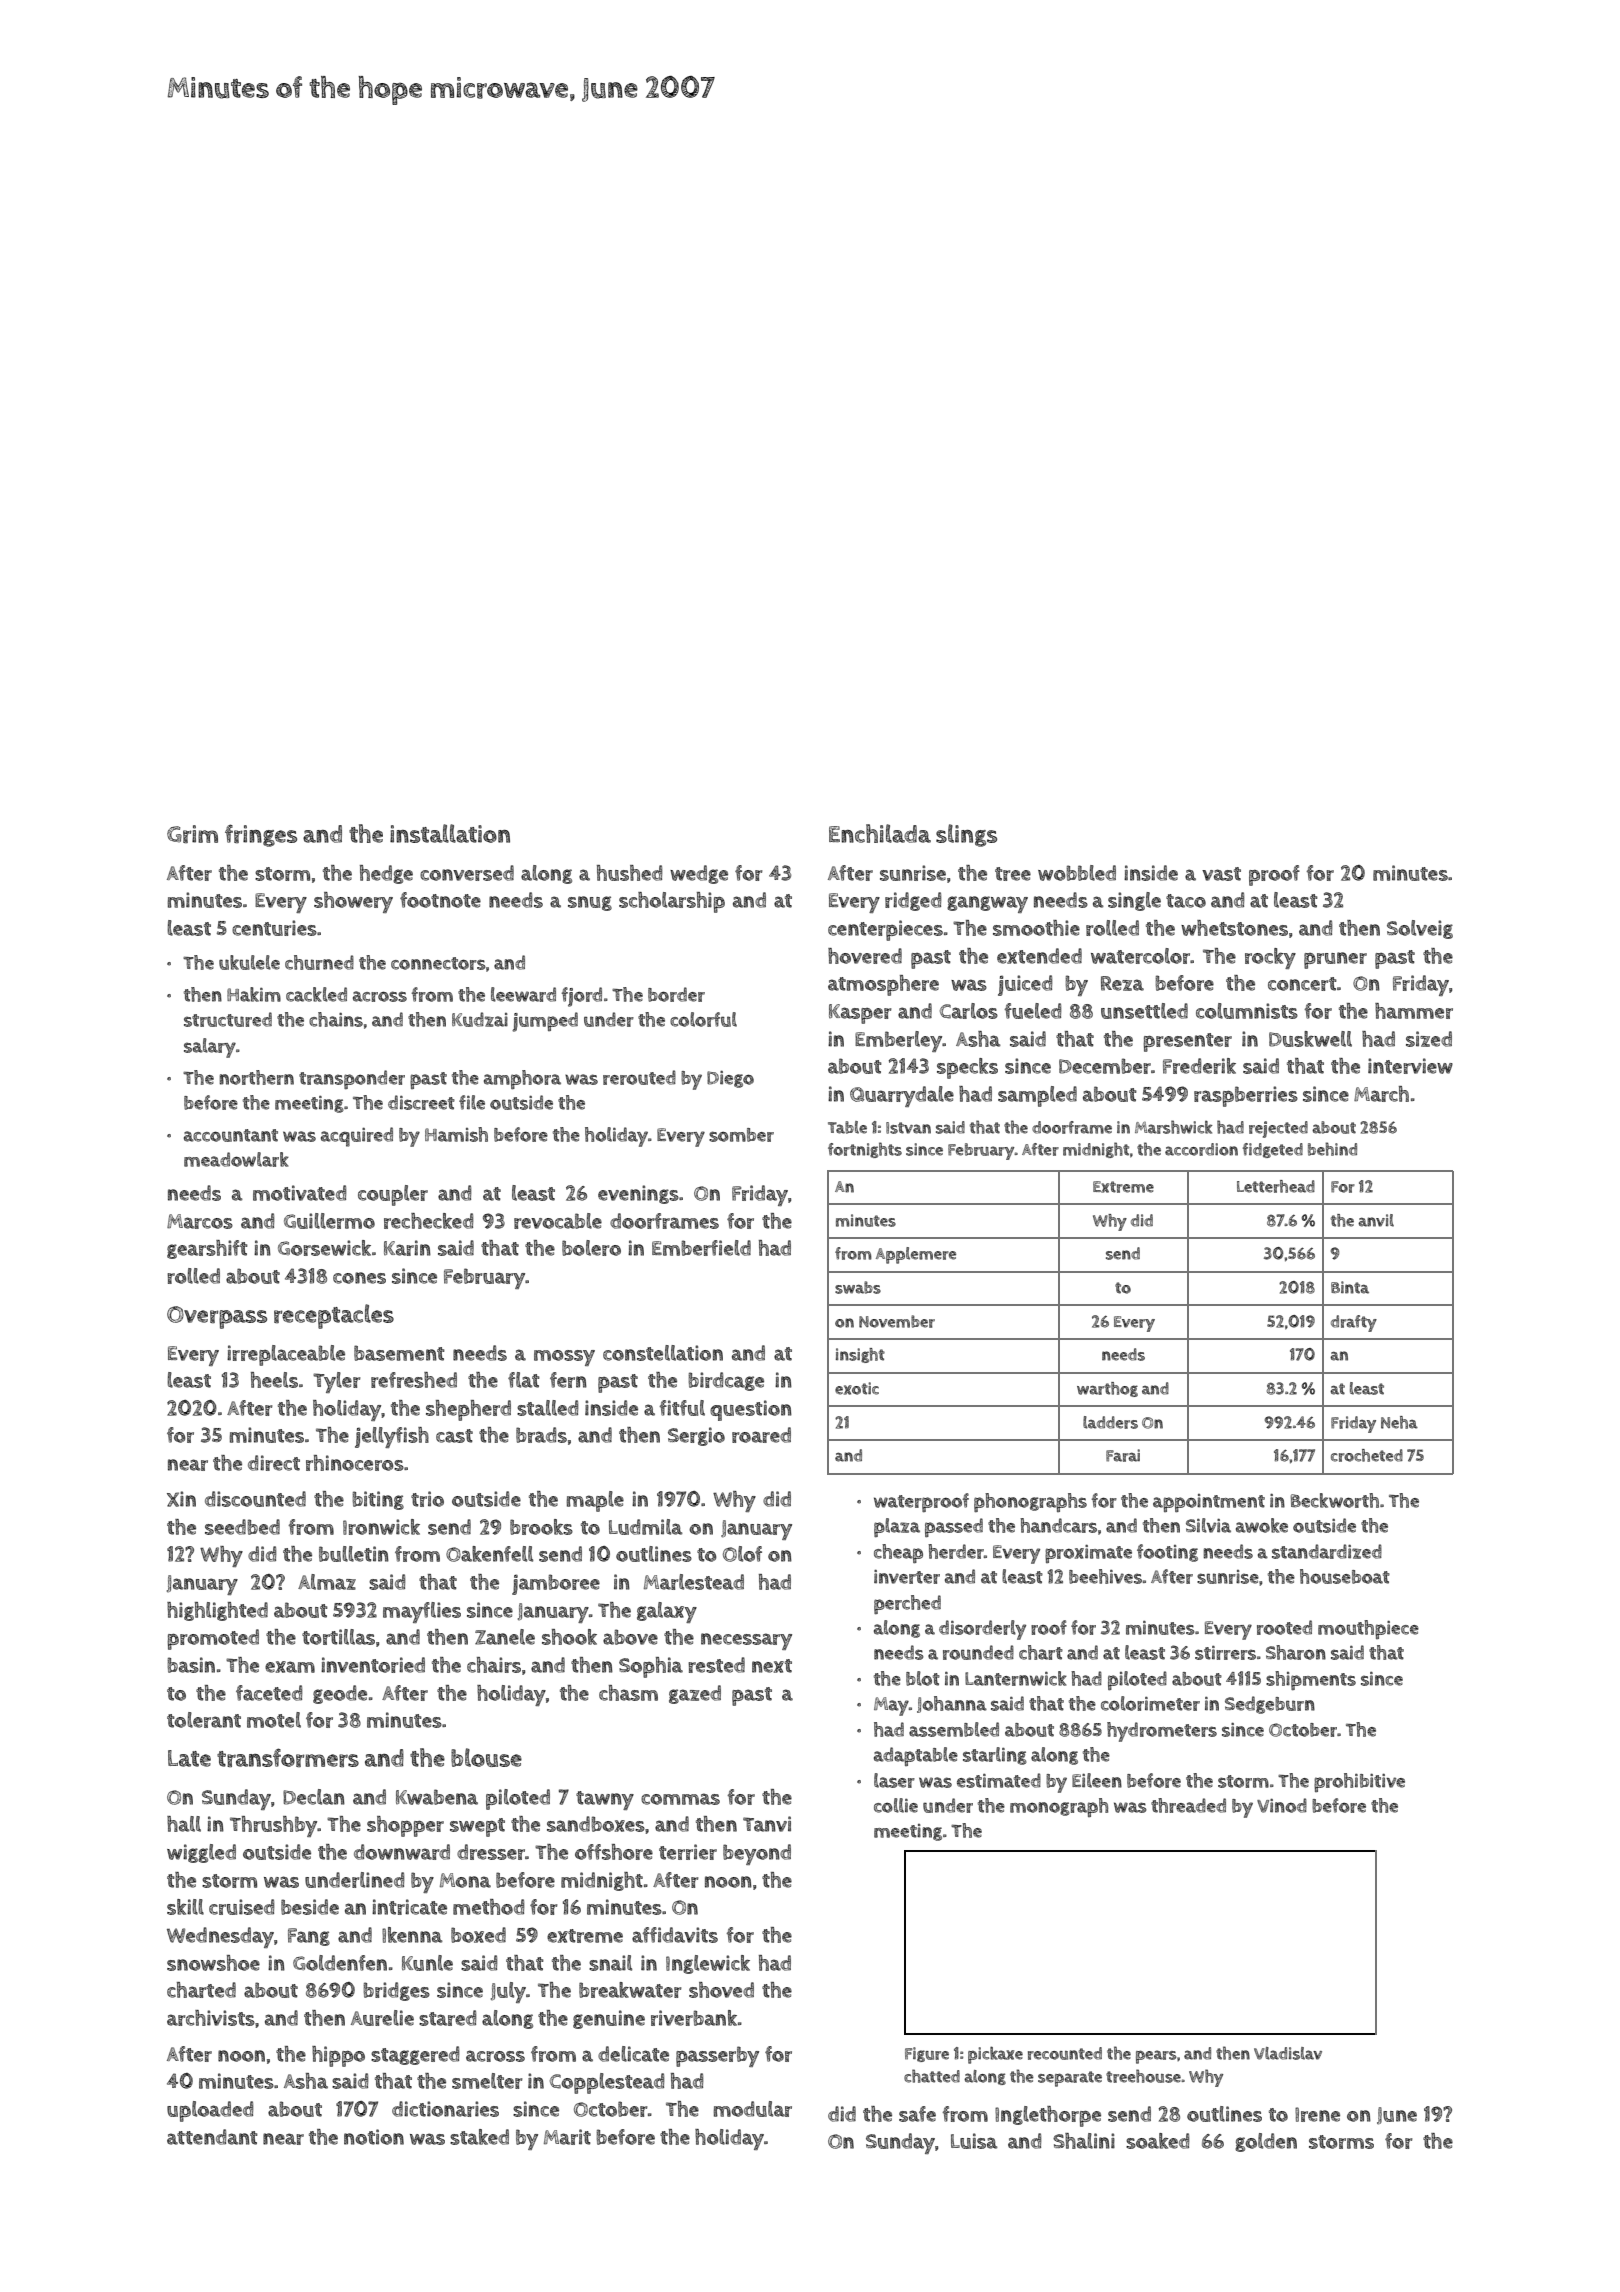  What do you see at coordinates (741, 1135) in the screenshot?
I see `somber` at bounding box center [741, 1135].
